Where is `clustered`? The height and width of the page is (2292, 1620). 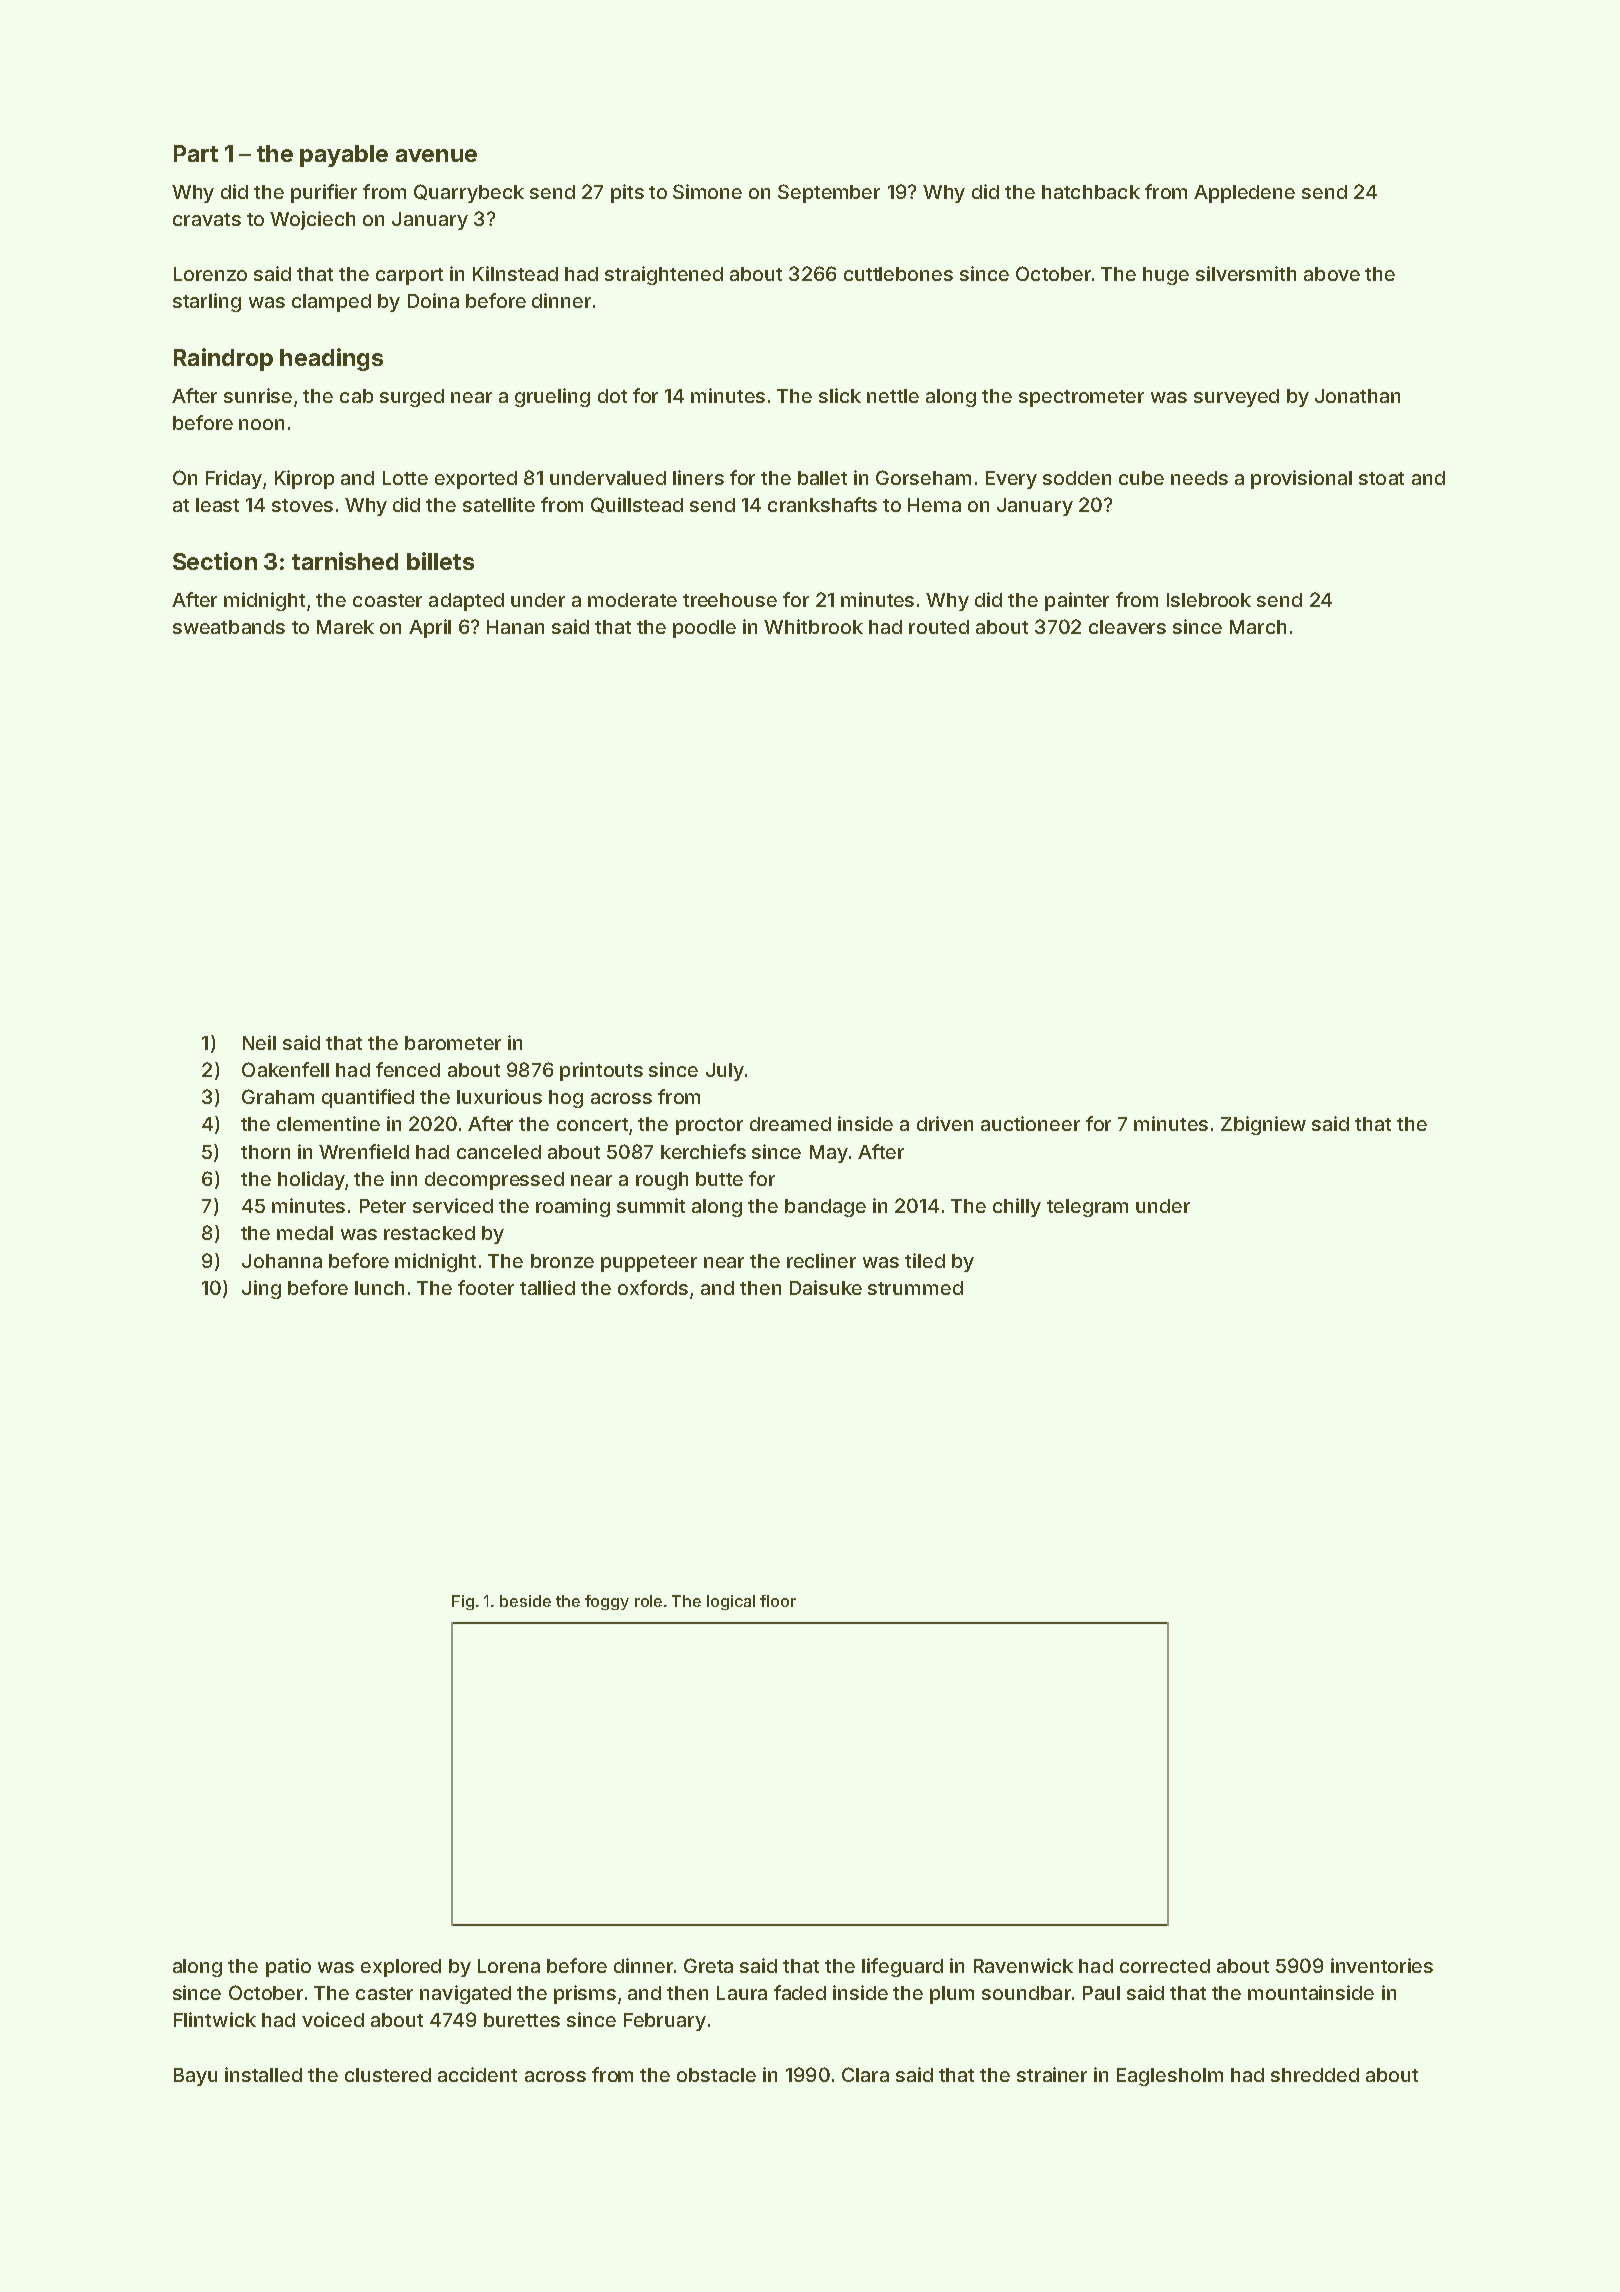 clustered is located at coordinates (388, 2075).
